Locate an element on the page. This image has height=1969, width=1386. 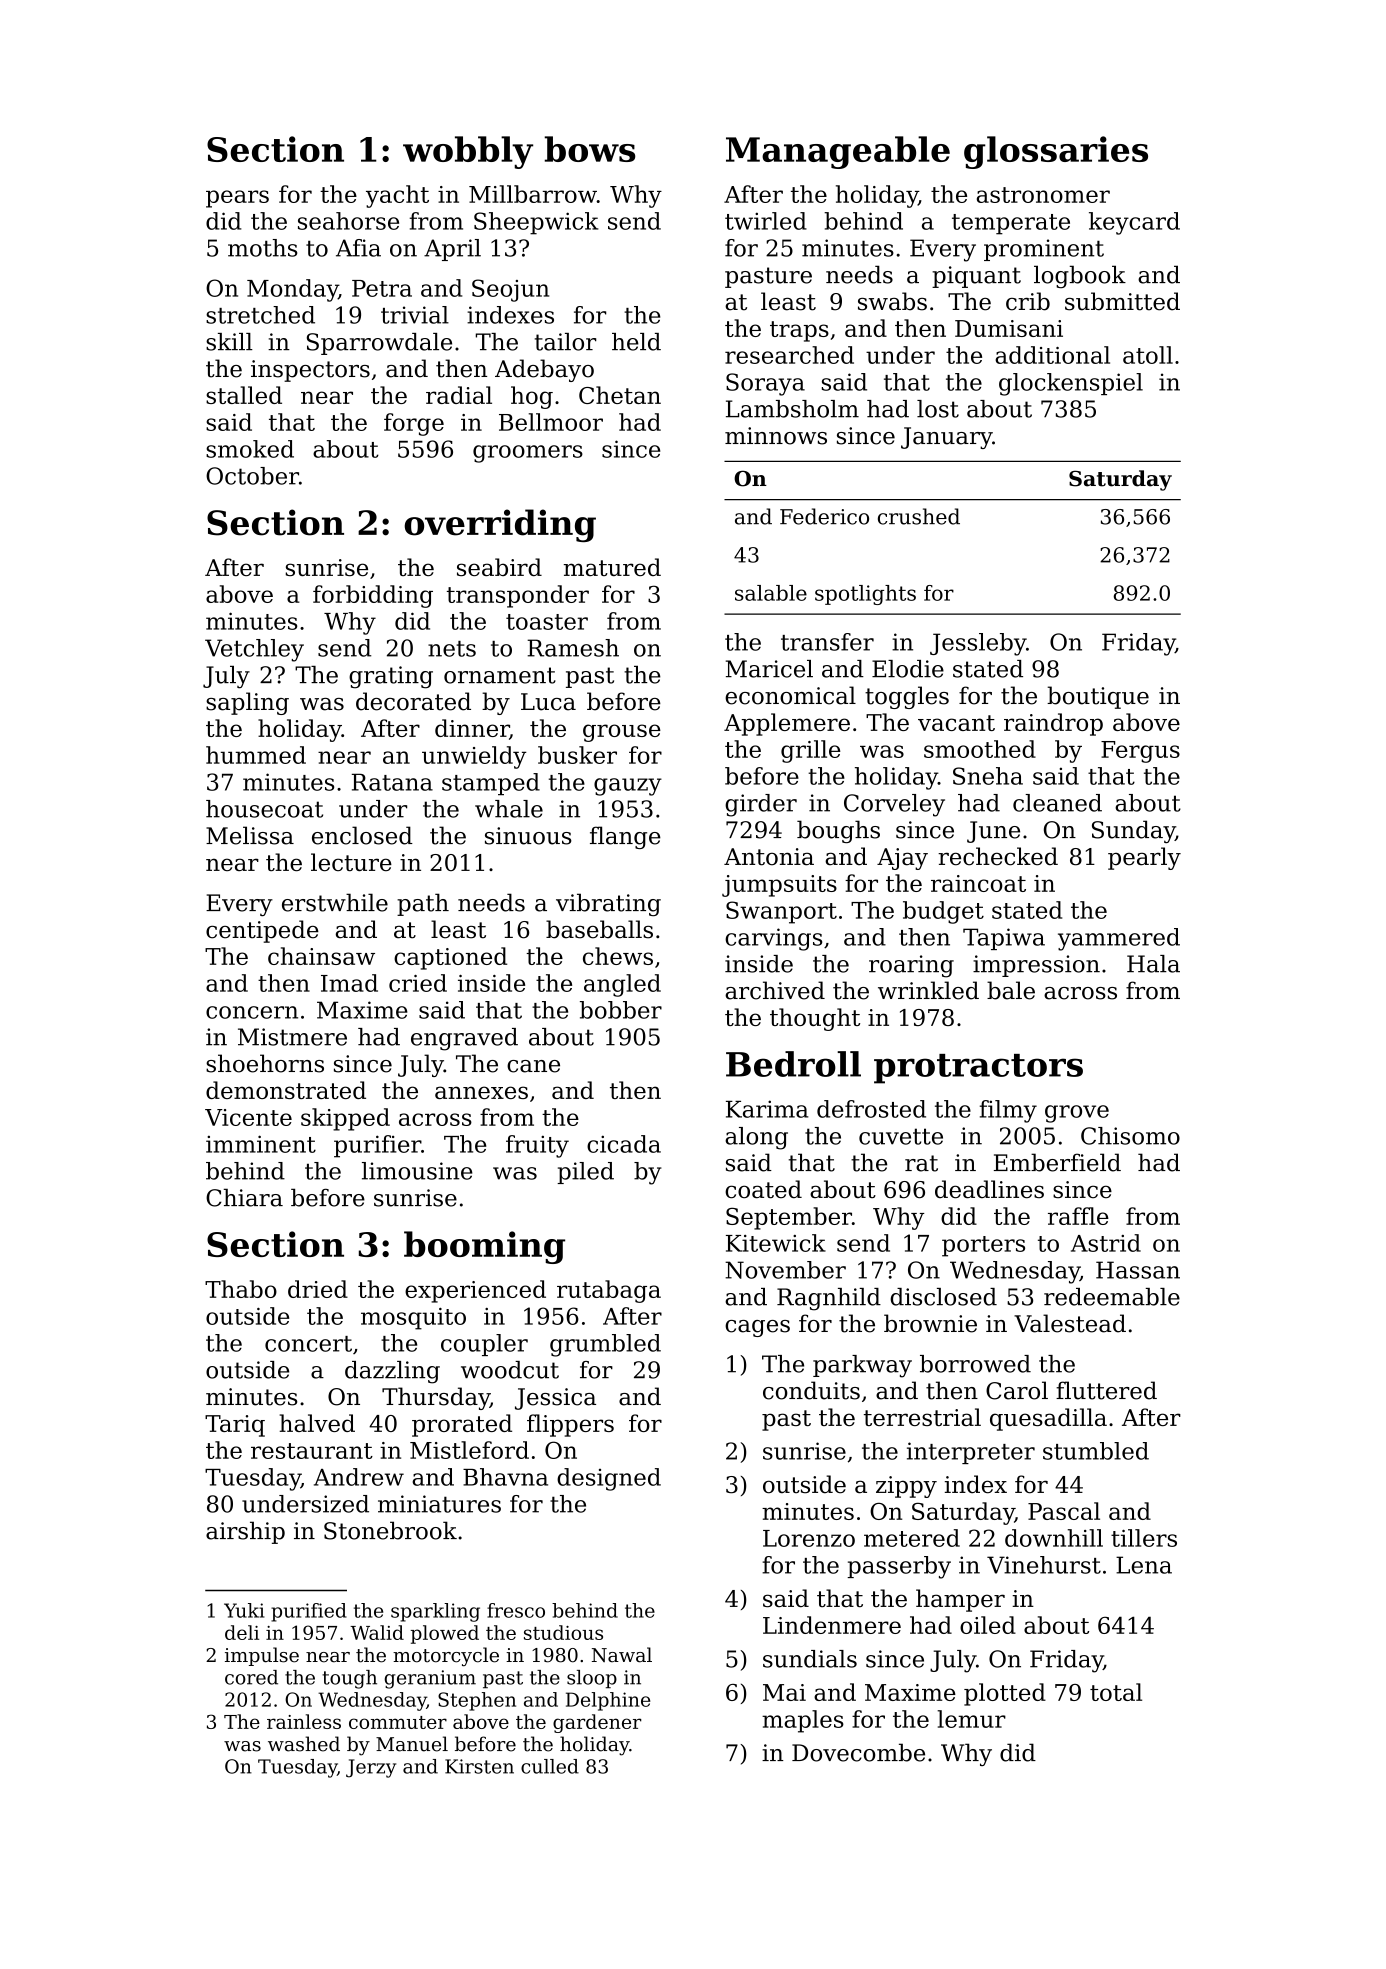
Antonia is located at coordinates (769, 857).
